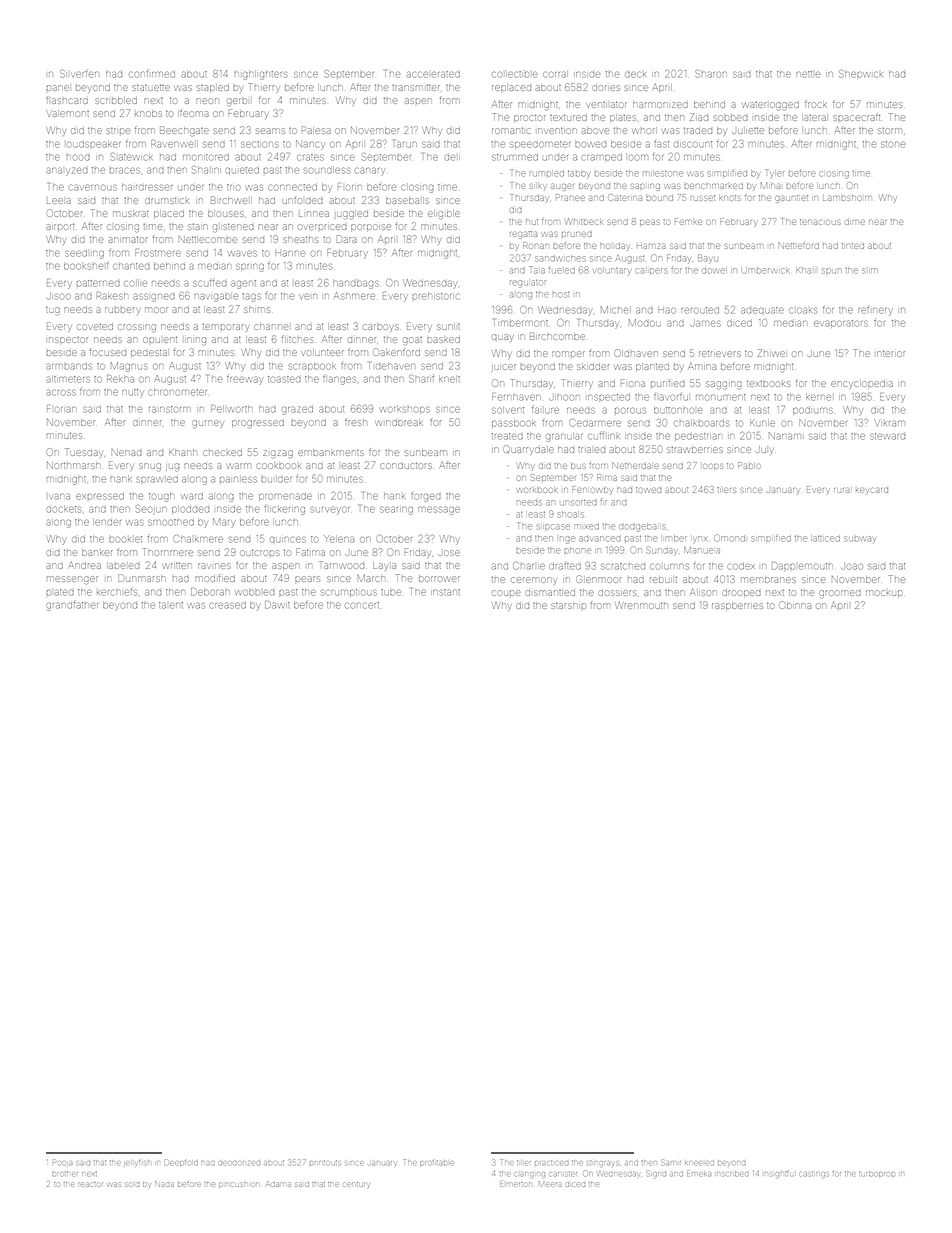 The image size is (952, 1233). What do you see at coordinates (152, 74) in the screenshot?
I see `confirmed` at bounding box center [152, 74].
